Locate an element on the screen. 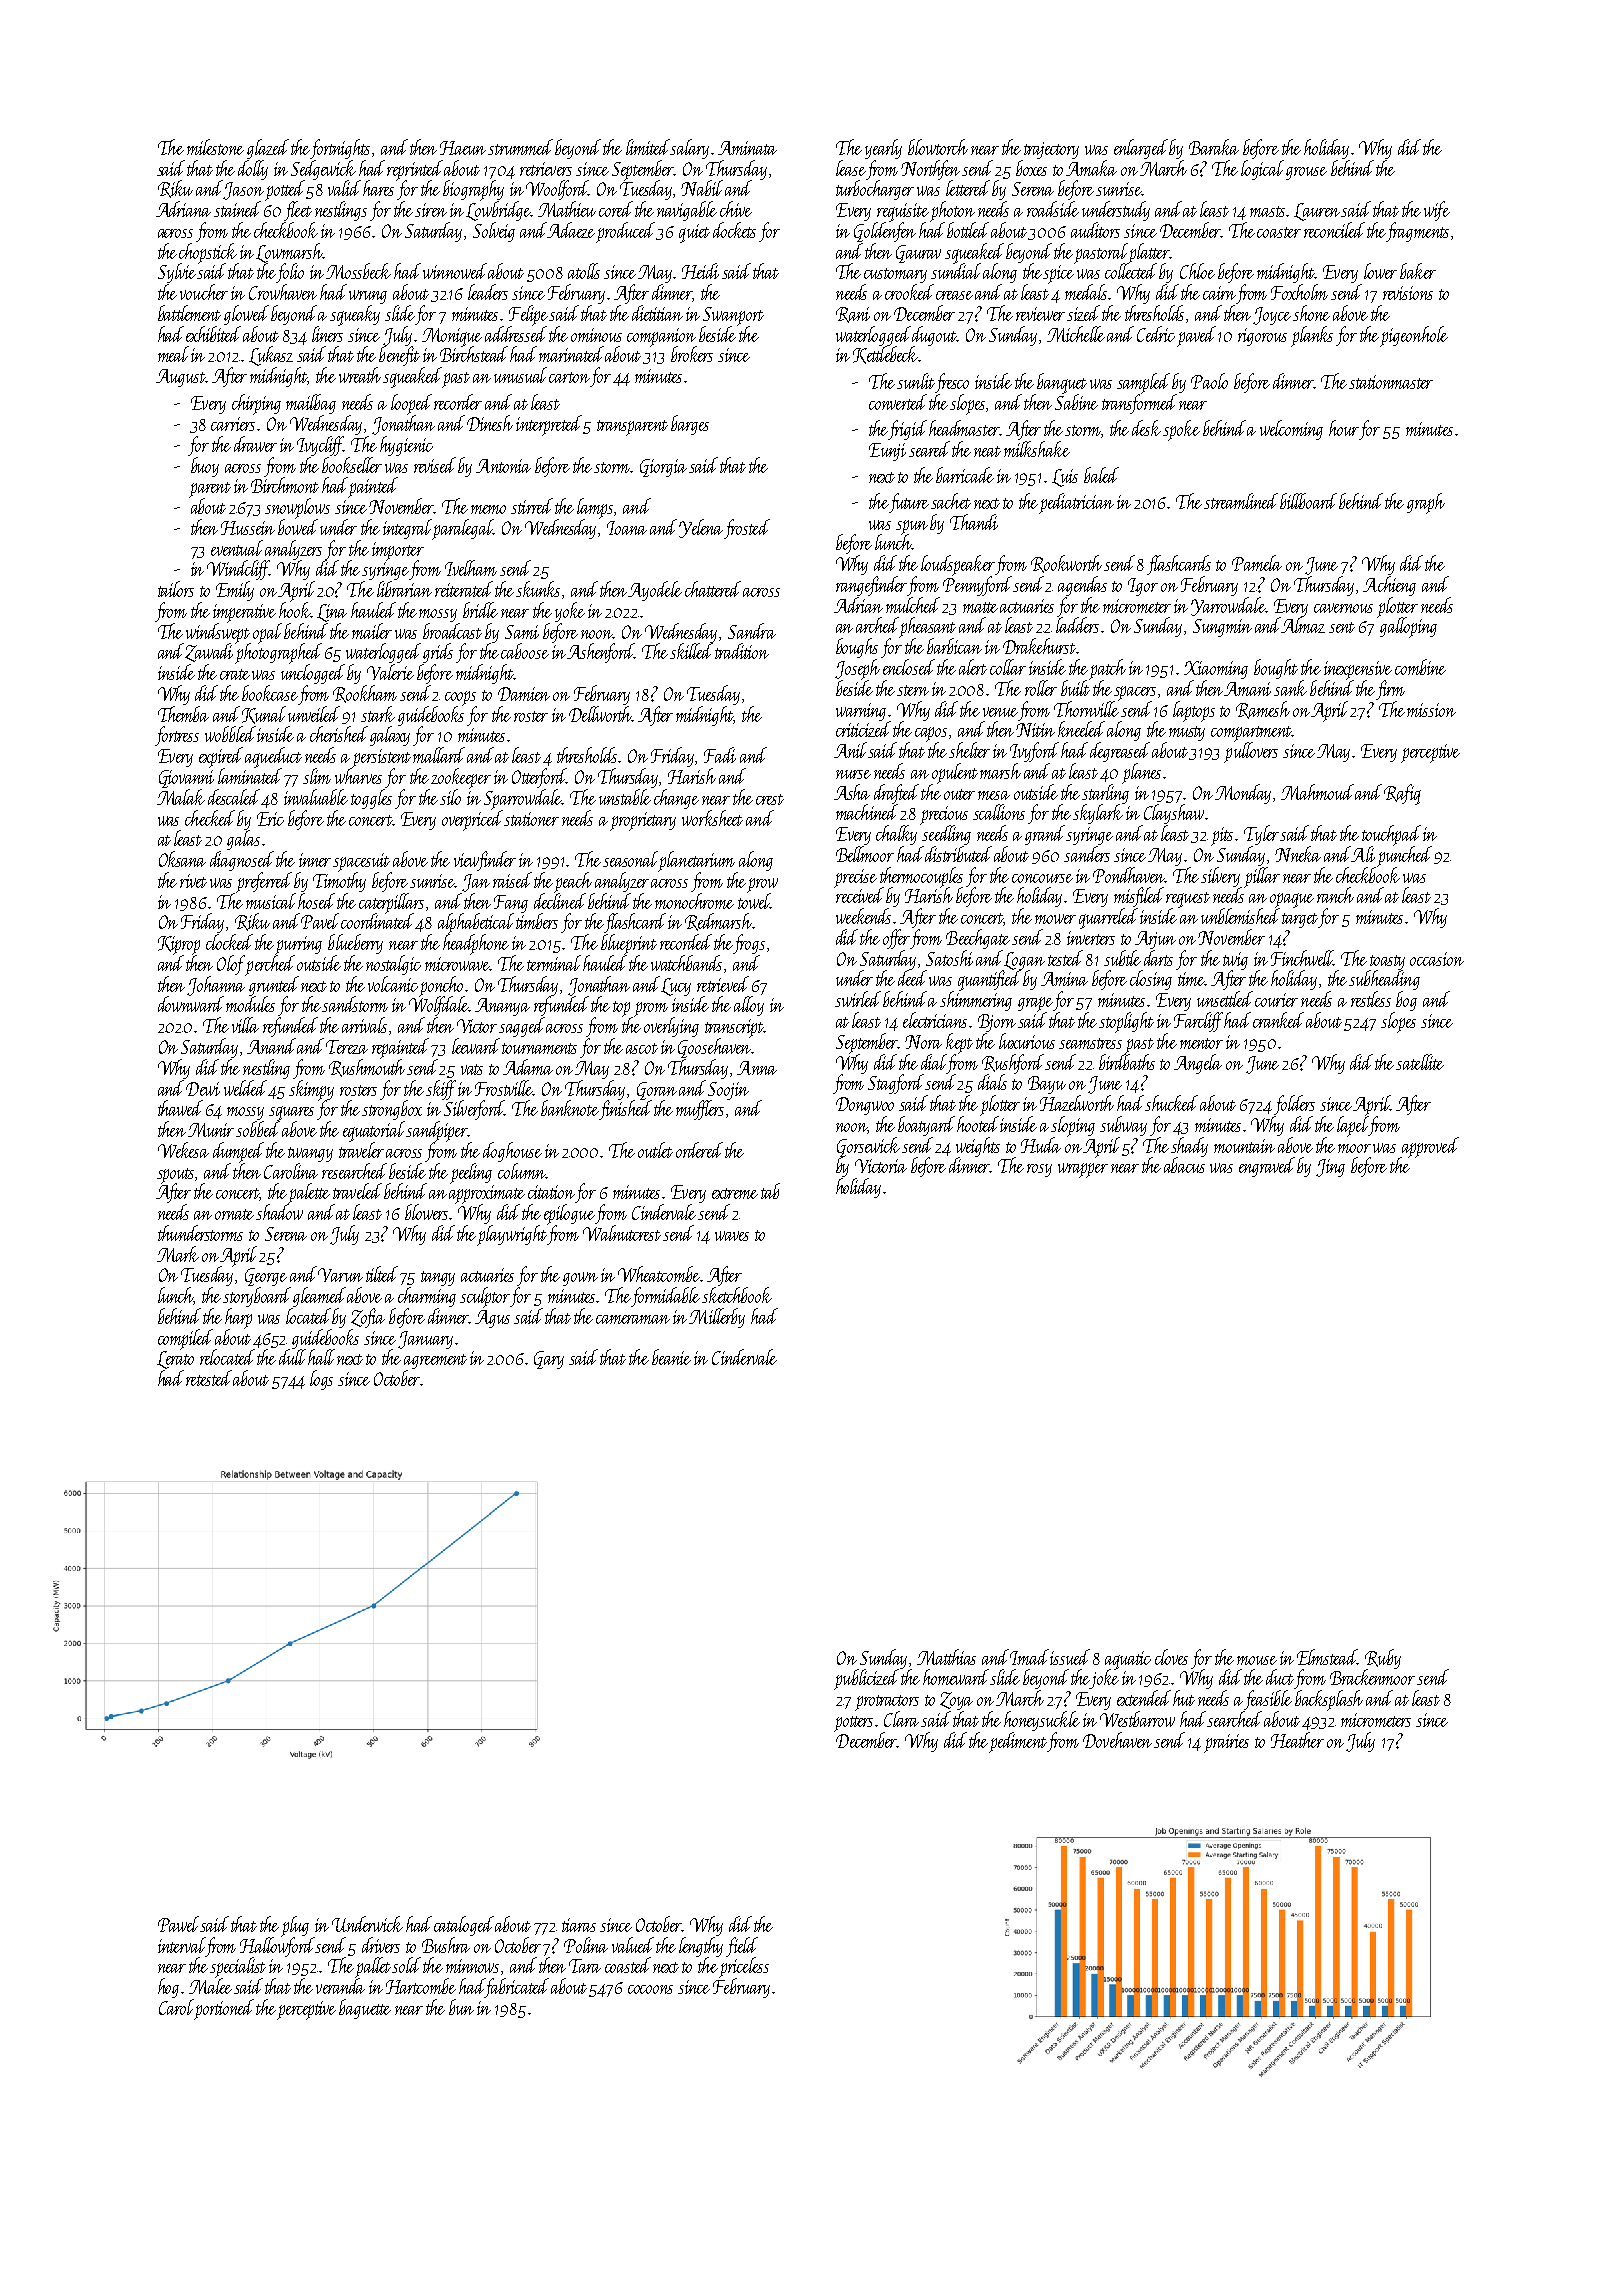 The image size is (1620, 2292). agendas is located at coordinates (1082, 586).
